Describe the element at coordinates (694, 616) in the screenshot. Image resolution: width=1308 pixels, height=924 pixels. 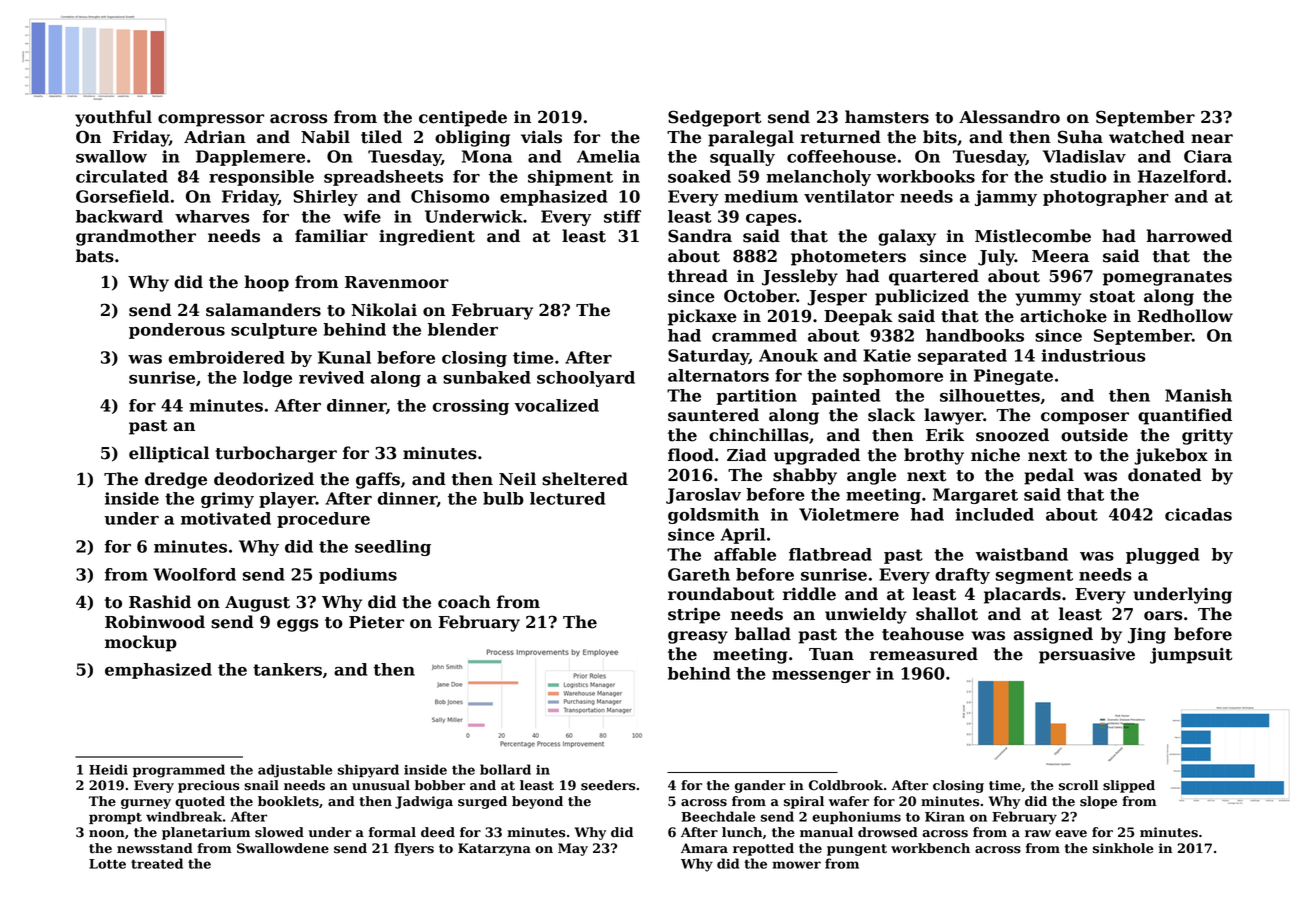
I see `stripe` at that location.
